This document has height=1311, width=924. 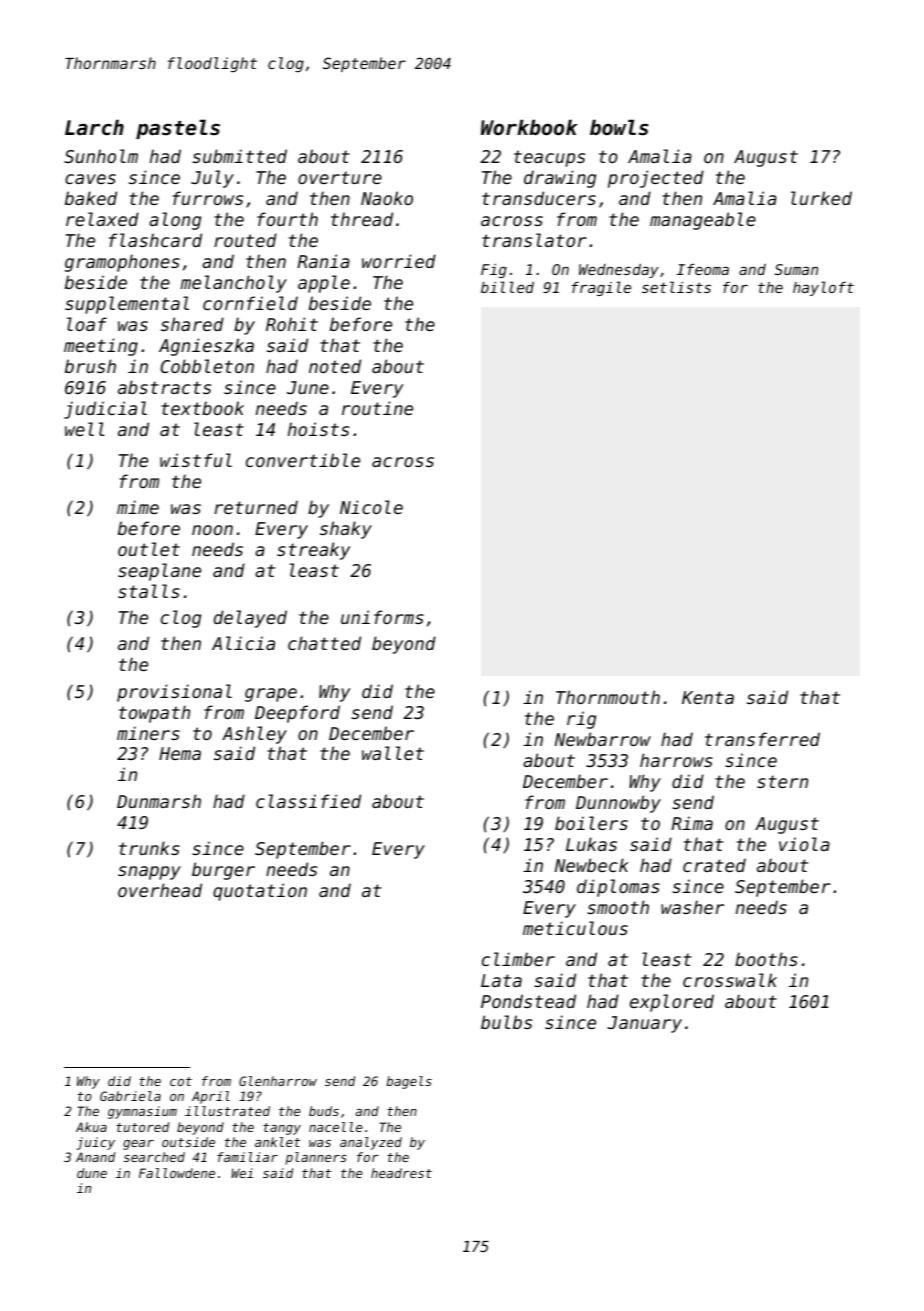 I want to click on wistful, so click(x=196, y=460).
